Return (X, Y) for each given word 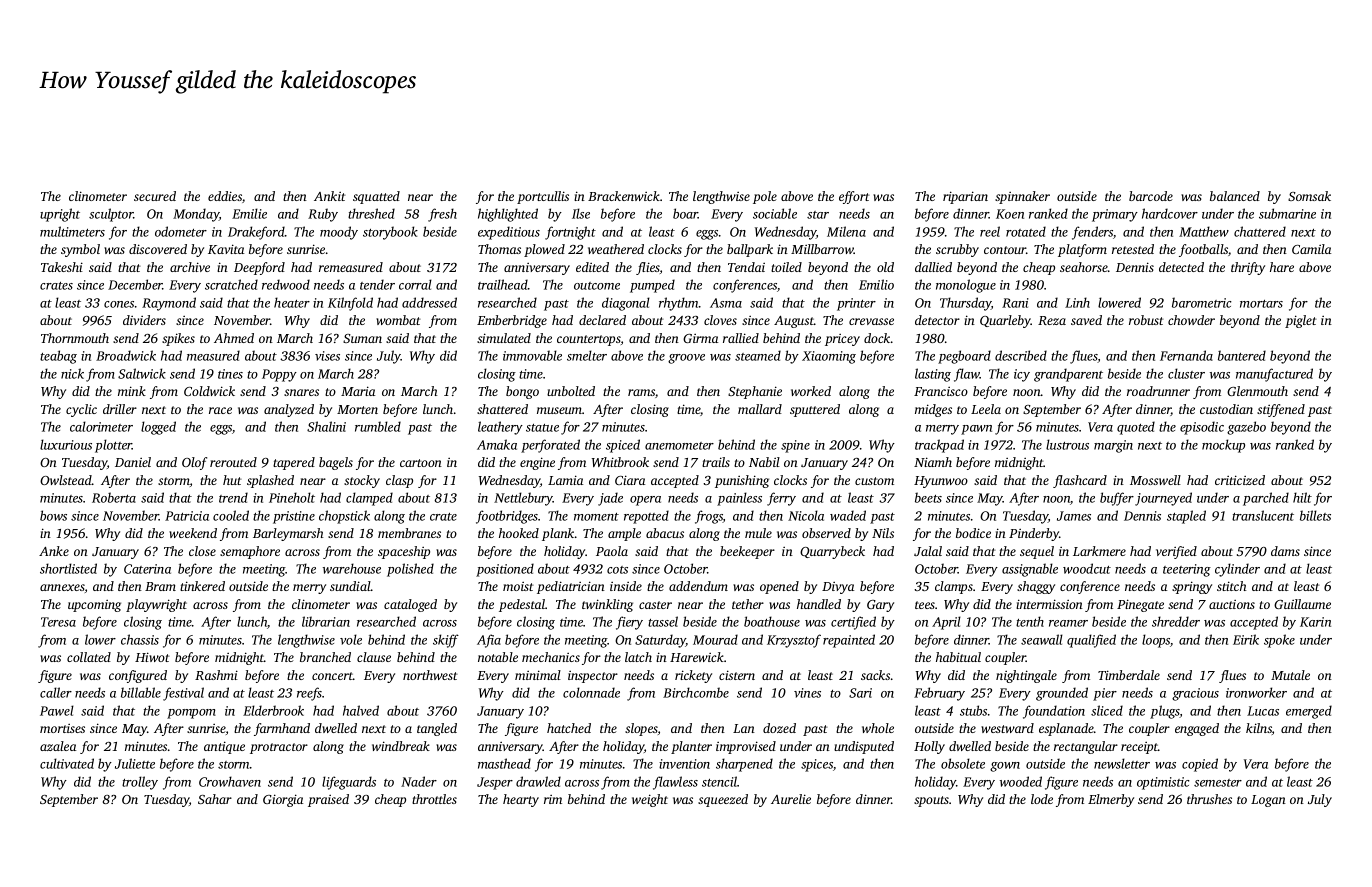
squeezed (723, 800)
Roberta (114, 497)
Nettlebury (523, 499)
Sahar (215, 799)
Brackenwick (624, 196)
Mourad (715, 639)
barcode (1151, 196)
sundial (350, 586)
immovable (532, 355)
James (1074, 516)
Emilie (249, 213)
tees (925, 605)
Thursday (965, 304)
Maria (358, 391)
